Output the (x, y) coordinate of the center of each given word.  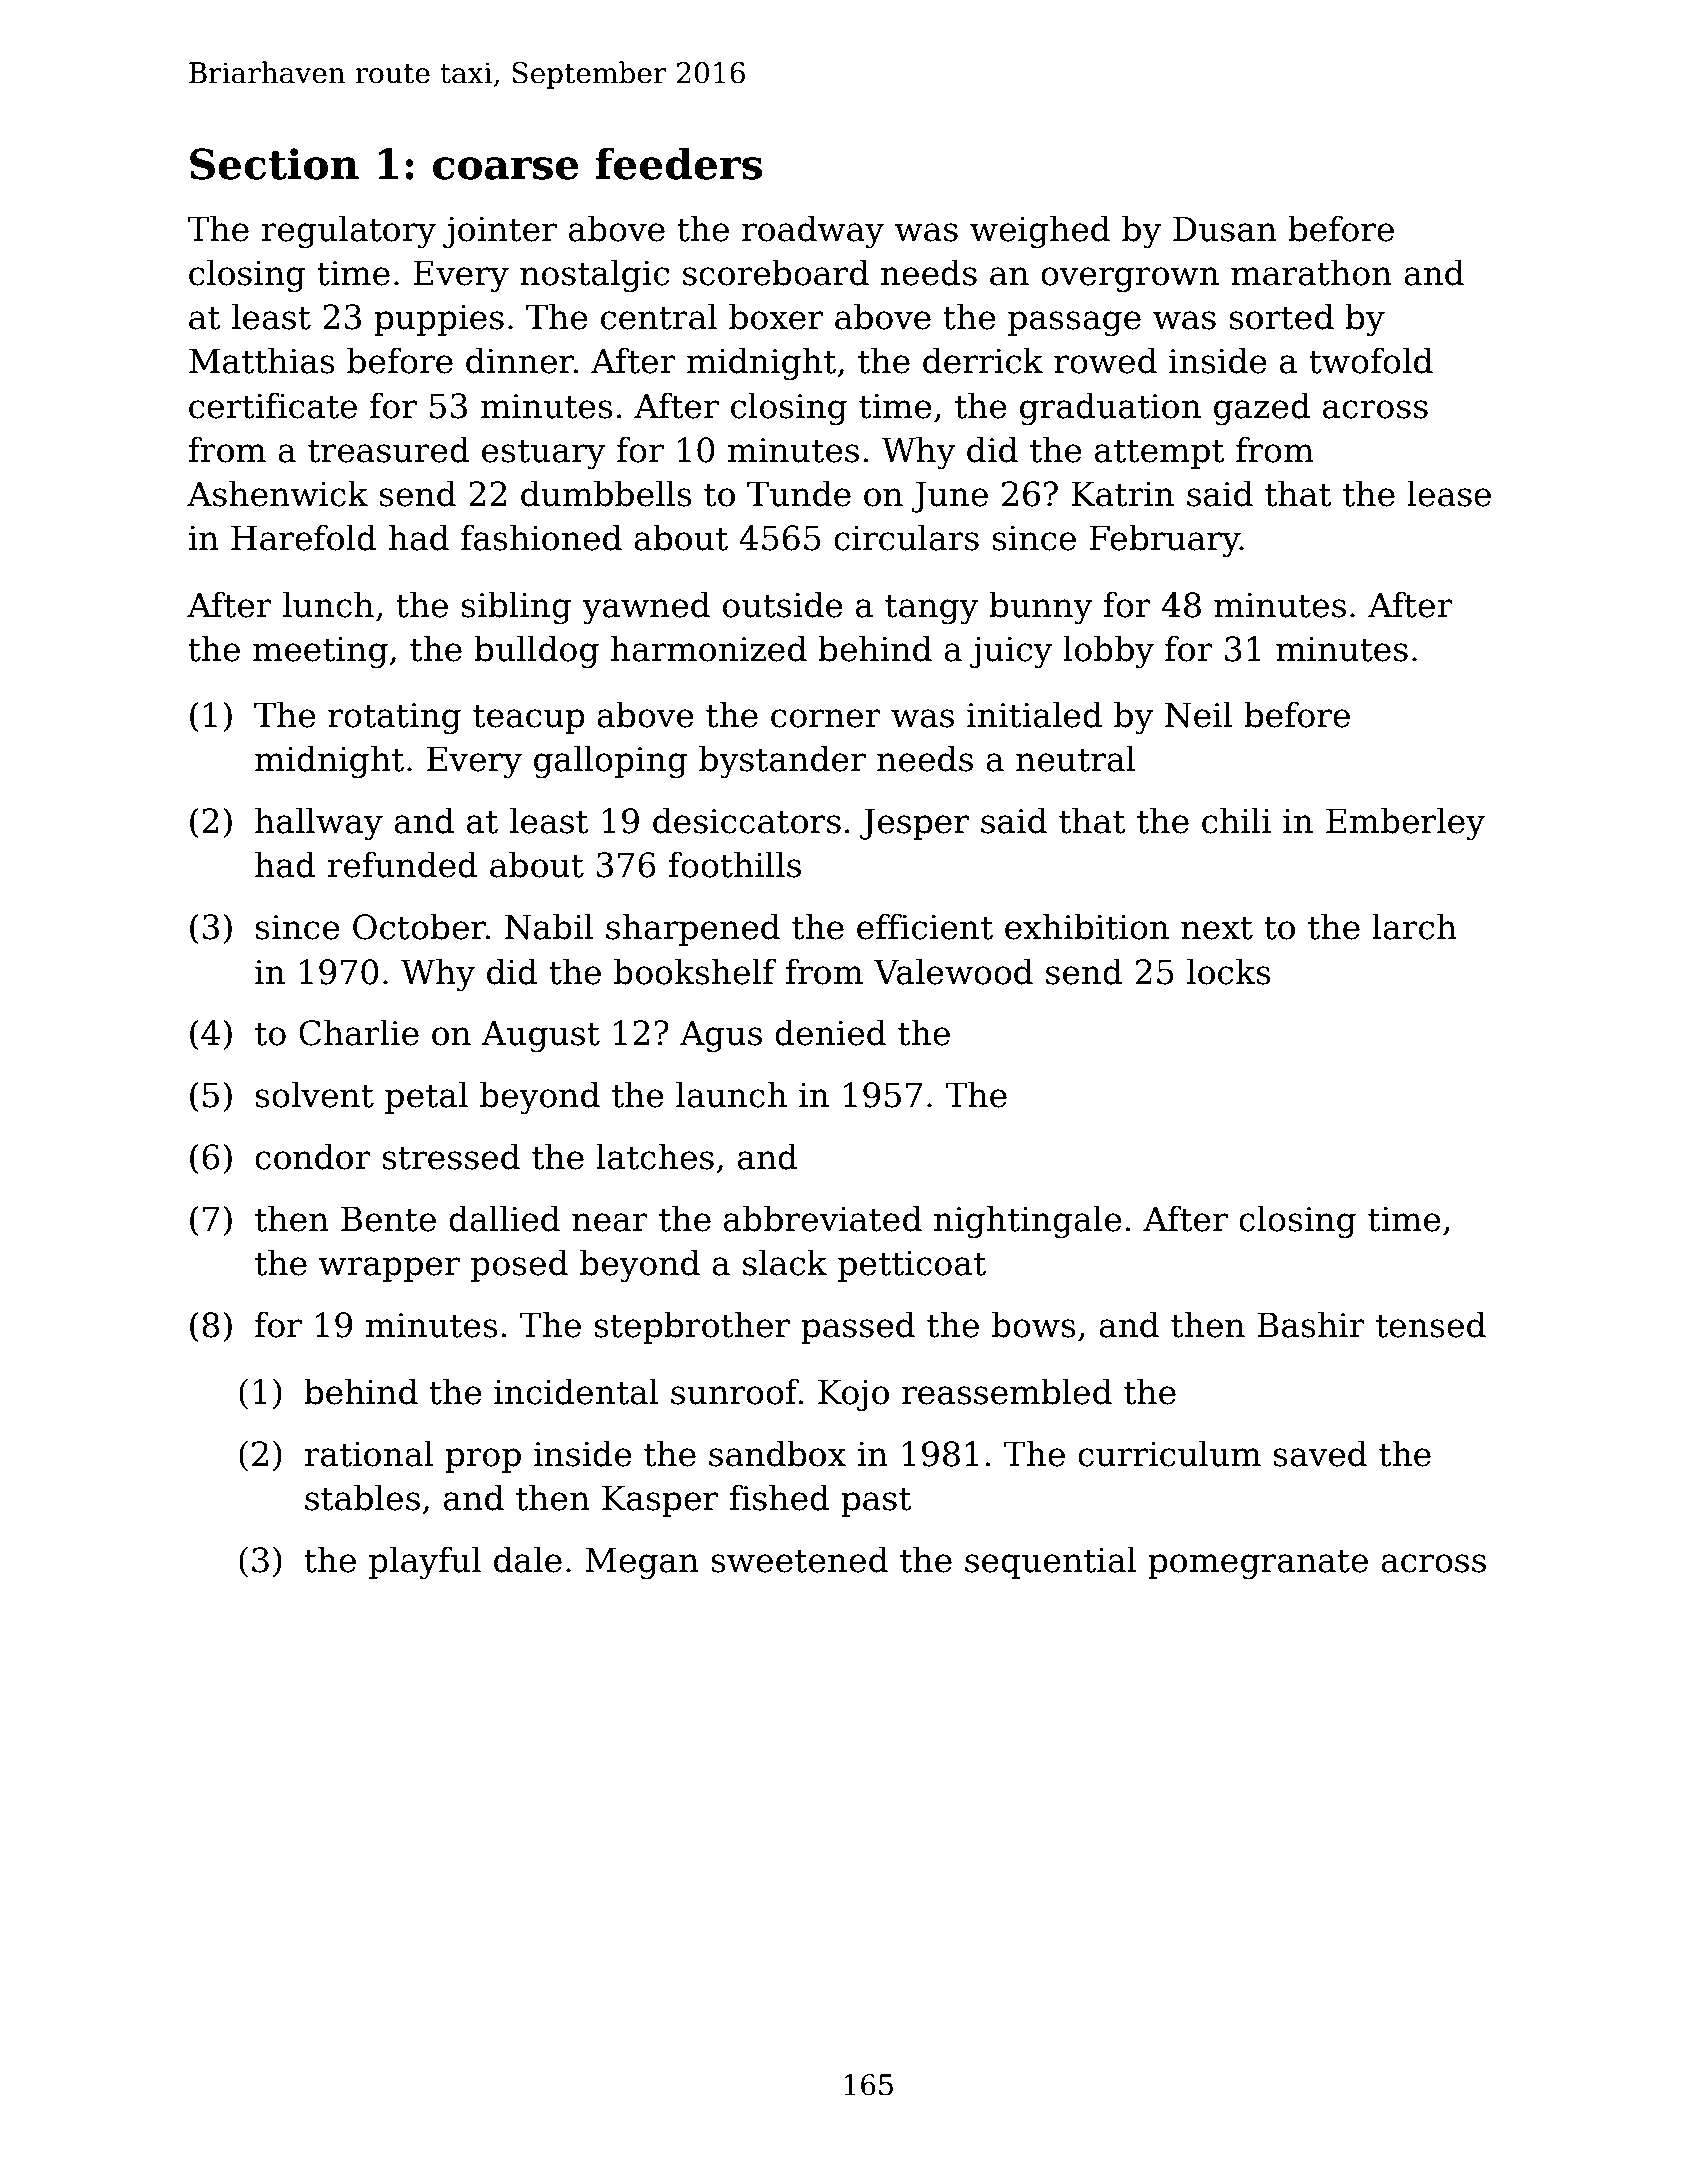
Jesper (914, 824)
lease (1449, 493)
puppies (439, 320)
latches (655, 1156)
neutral (1076, 758)
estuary (544, 454)
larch (1414, 926)
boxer (776, 316)
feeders (679, 163)
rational (369, 1453)
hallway (319, 823)
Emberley (1405, 823)
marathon (1311, 272)
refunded (403, 864)
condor (313, 1156)
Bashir (1311, 1324)
